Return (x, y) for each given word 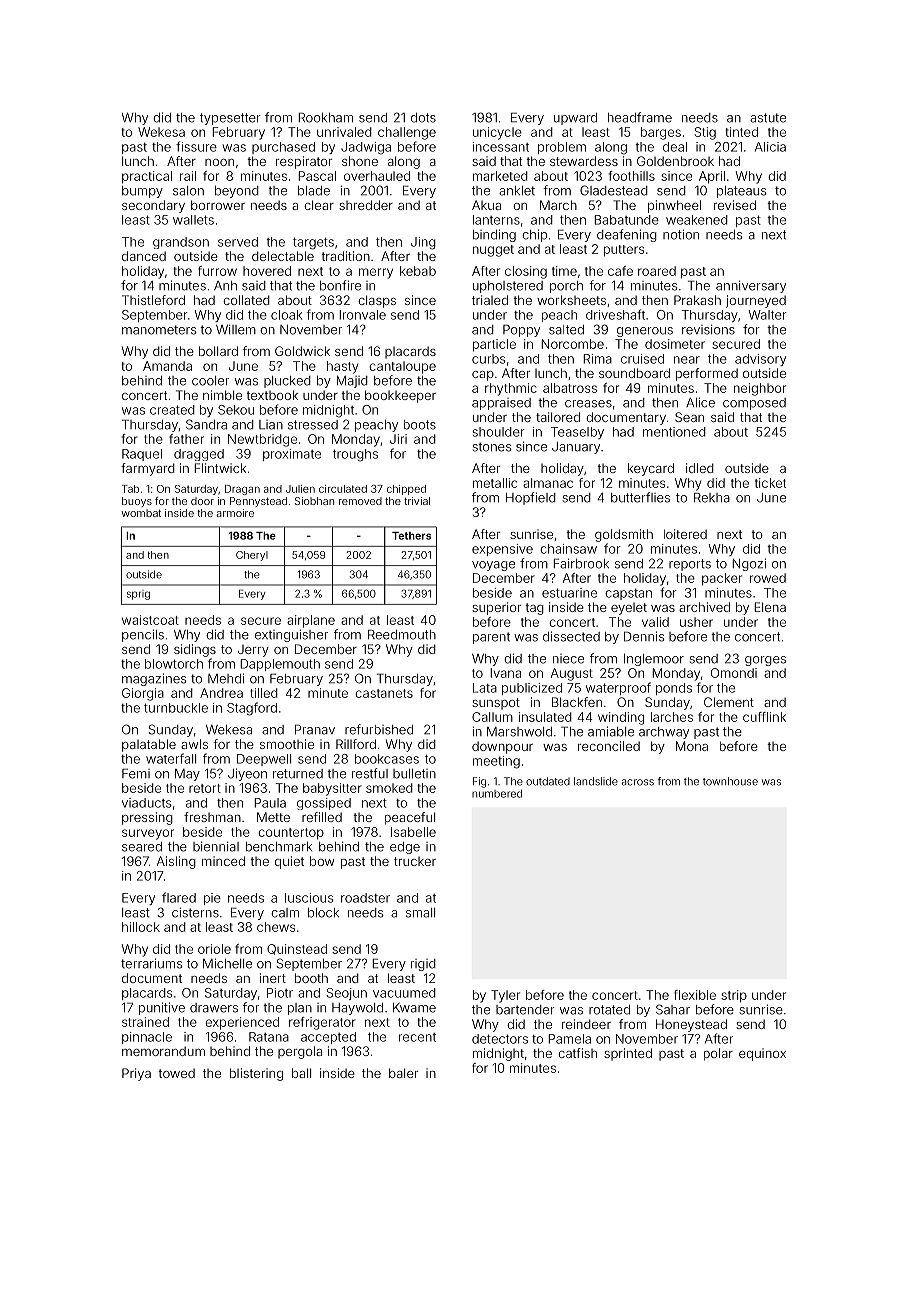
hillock (141, 927)
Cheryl (252, 556)
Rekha (712, 497)
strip (734, 996)
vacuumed (404, 993)
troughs (355, 455)
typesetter (230, 119)
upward (575, 119)
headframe (640, 117)
